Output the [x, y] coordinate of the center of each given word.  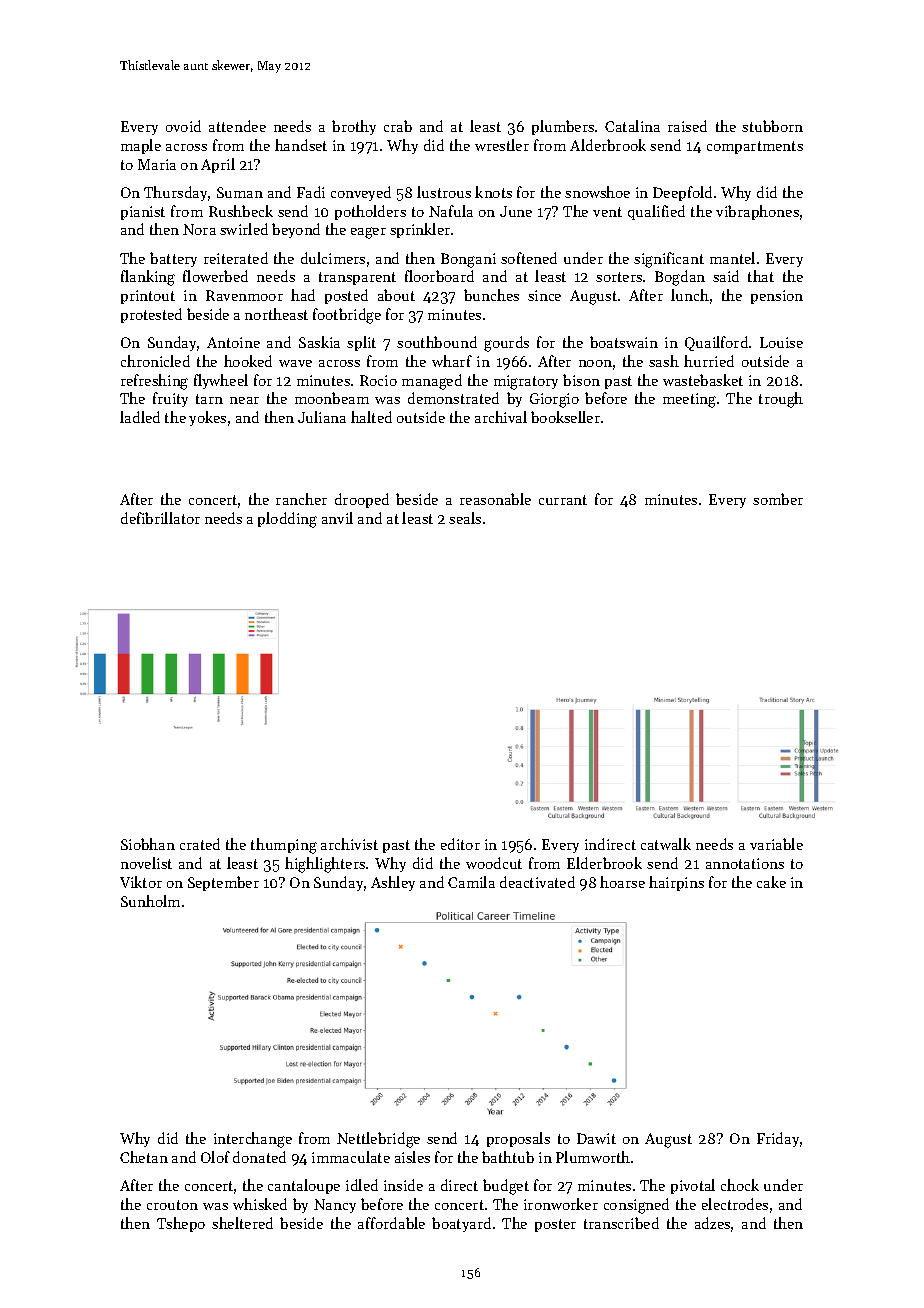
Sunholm [150, 901]
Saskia [319, 342]
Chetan [144, 1157]
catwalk [666, 844]
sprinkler [420, 230]
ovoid [183, 126]
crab [398, 126]
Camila [471, 882]
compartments [755, 147]
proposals [518, 1139]
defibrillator [160, 518]
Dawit [596, 1138]
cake [771, 882]
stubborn [772, 126]
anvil [337, 518]
